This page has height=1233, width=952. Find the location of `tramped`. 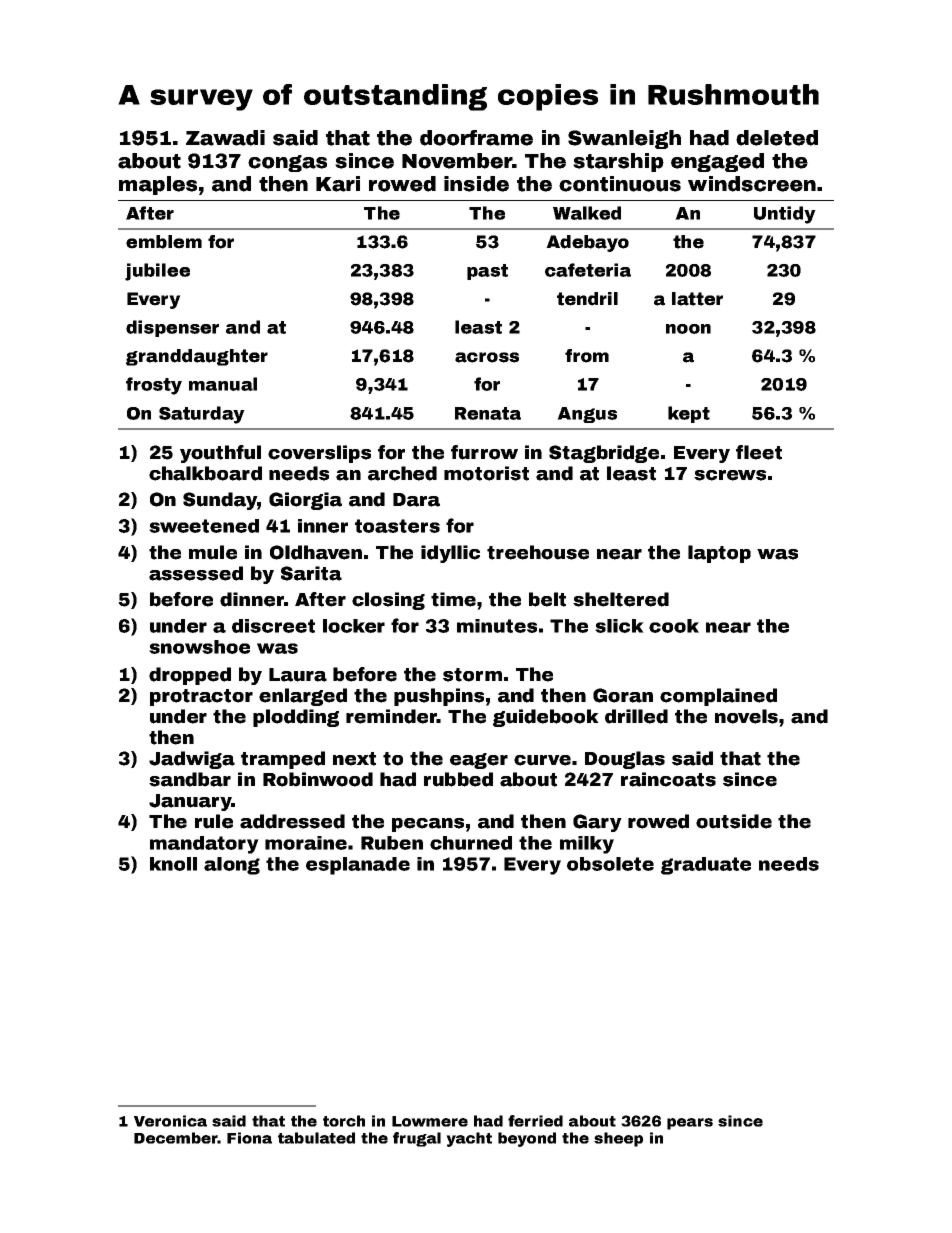

tramped is located at coordinates (283, 760).
